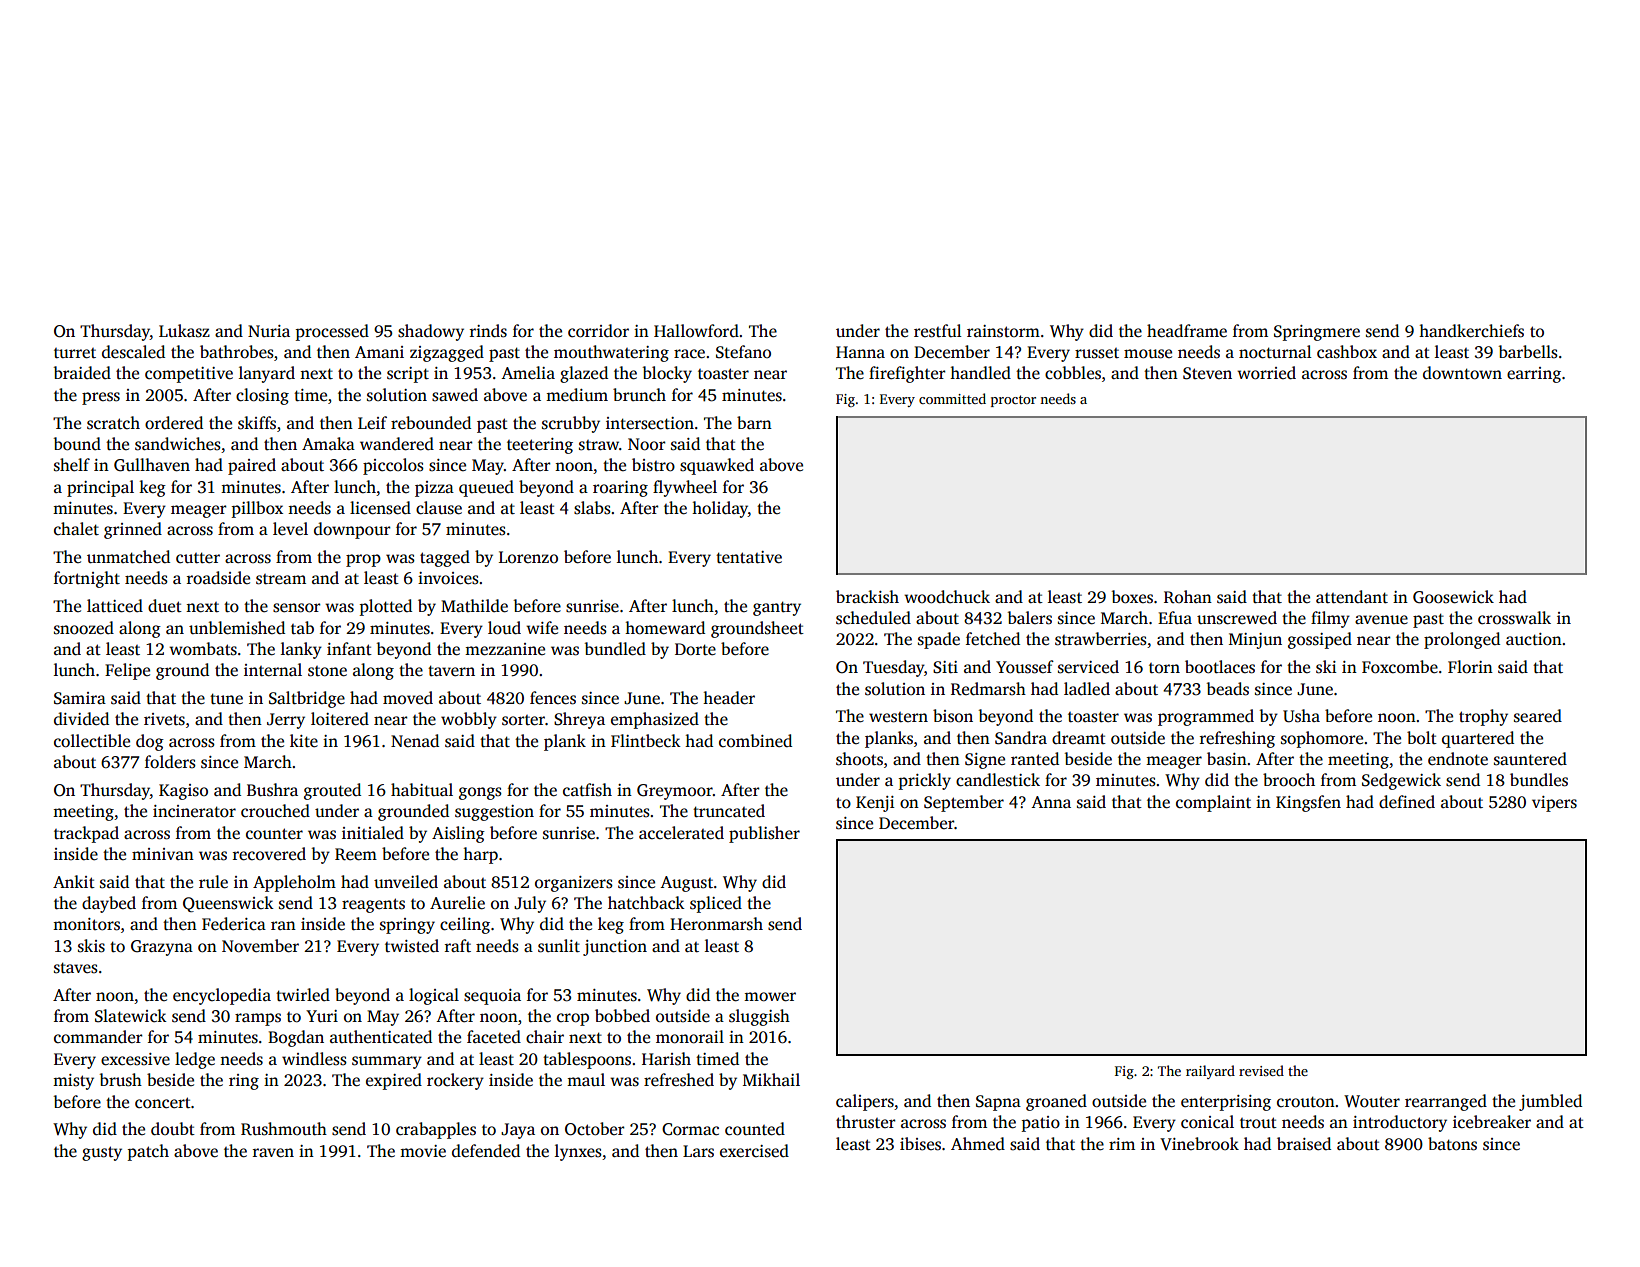 The image size is (1640, 1267). I want to click on junction, so click(615, 948).
